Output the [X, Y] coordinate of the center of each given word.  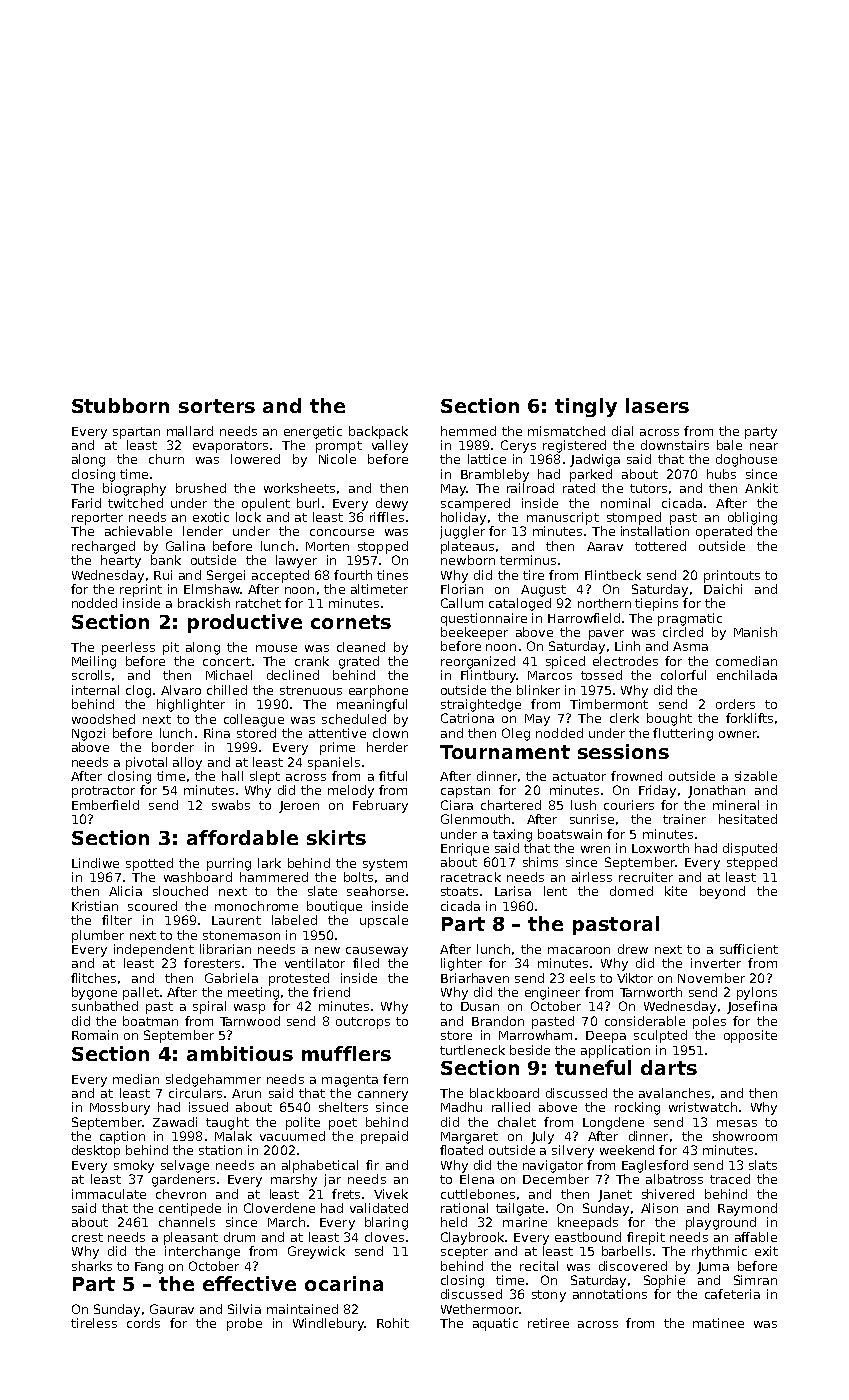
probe [244, 1324]
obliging [752, 518]
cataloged [520, 604]
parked [591, 475]
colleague [254, 720]
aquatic [495, 1324]
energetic [313, 432]
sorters [217, 406]
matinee [718, 1323]
